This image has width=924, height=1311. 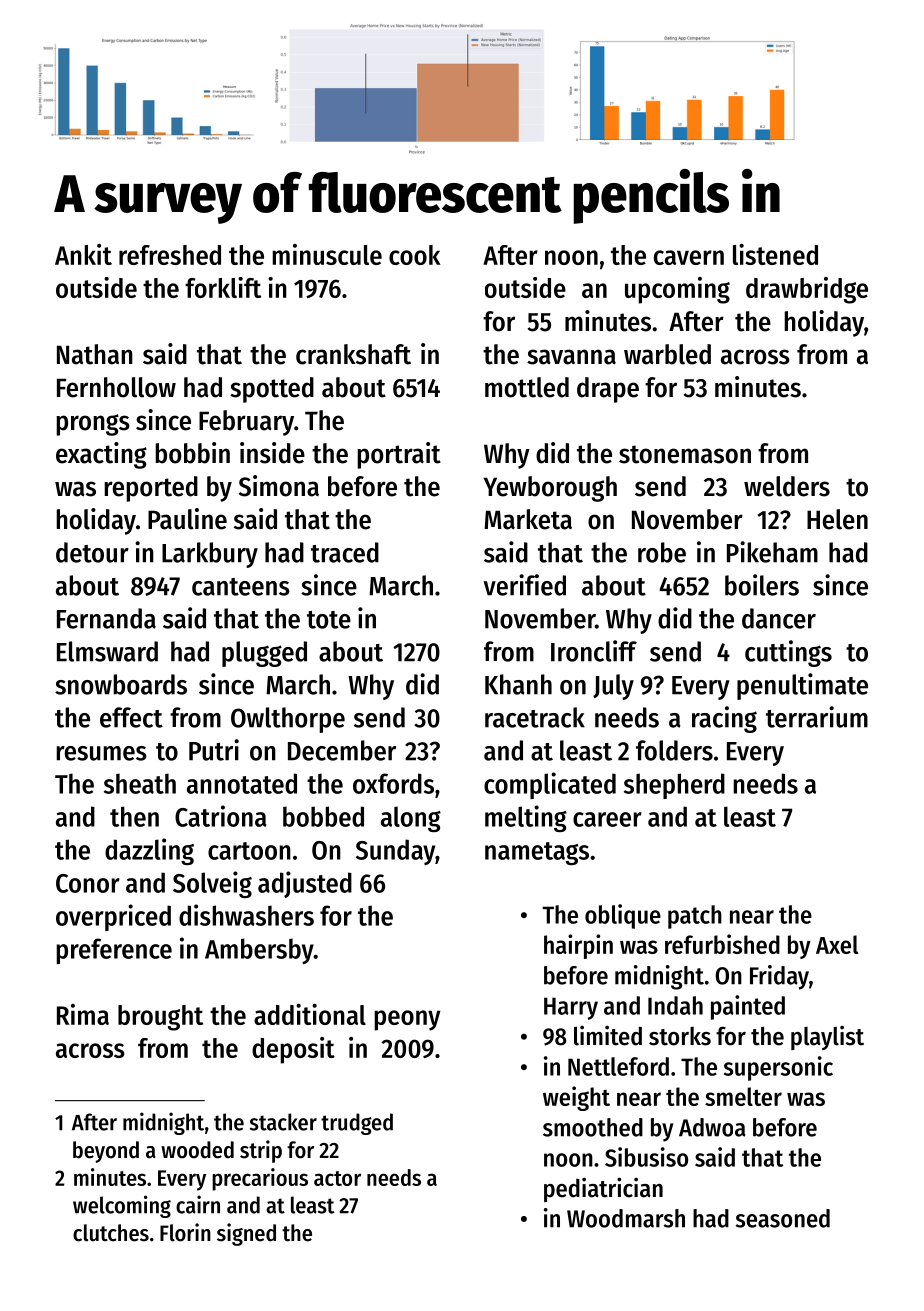 I want to click on Ankit, so click(x=83, y=254).
